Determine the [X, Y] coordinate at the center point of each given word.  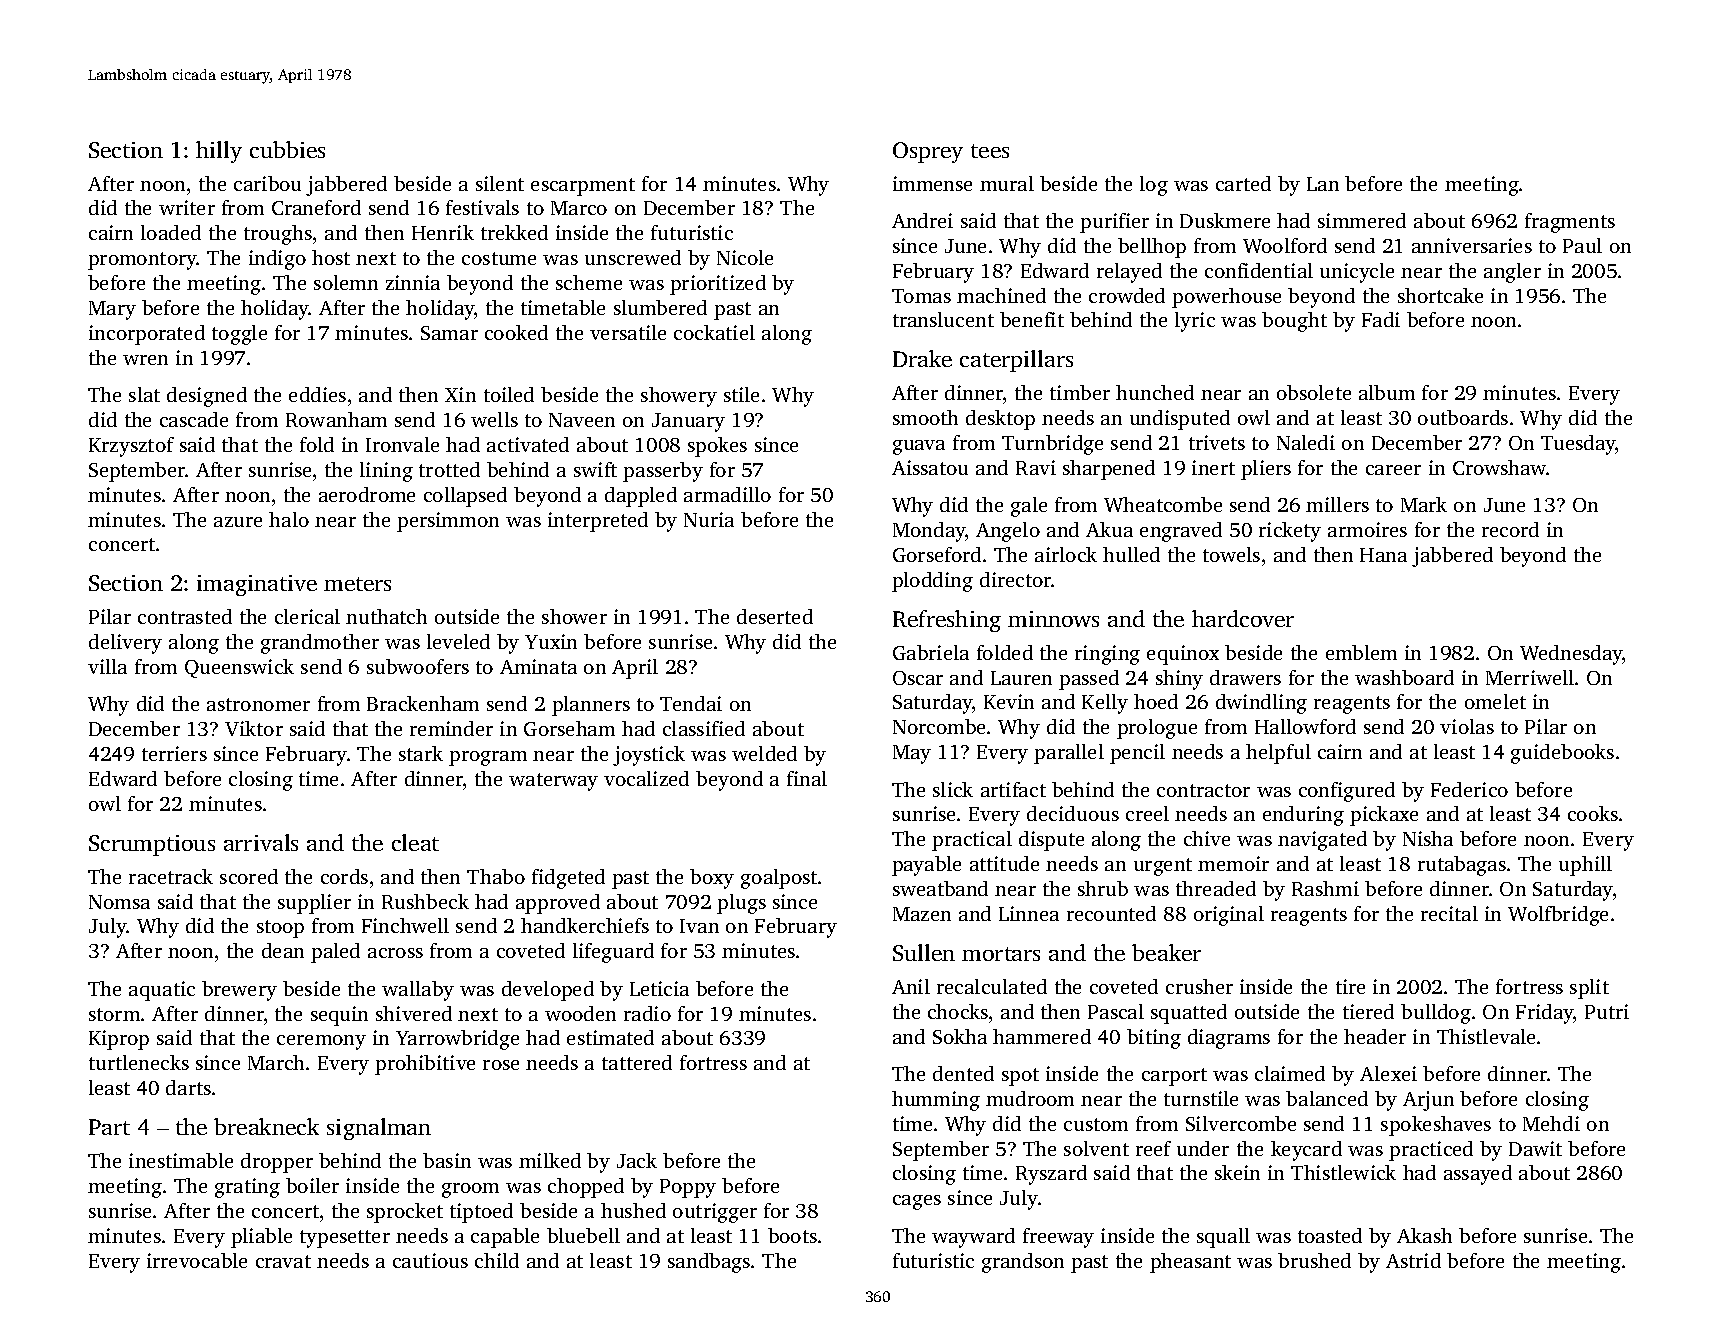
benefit [1032, 319]
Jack [637, 1160]
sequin [339, 1016]
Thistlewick [1343, 1172]
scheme [589, 282]
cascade [194, 419]
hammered [1042, 1036]
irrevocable [197, 1260]
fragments [1570, 223]
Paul [1582, 245]
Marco [579, 208]
